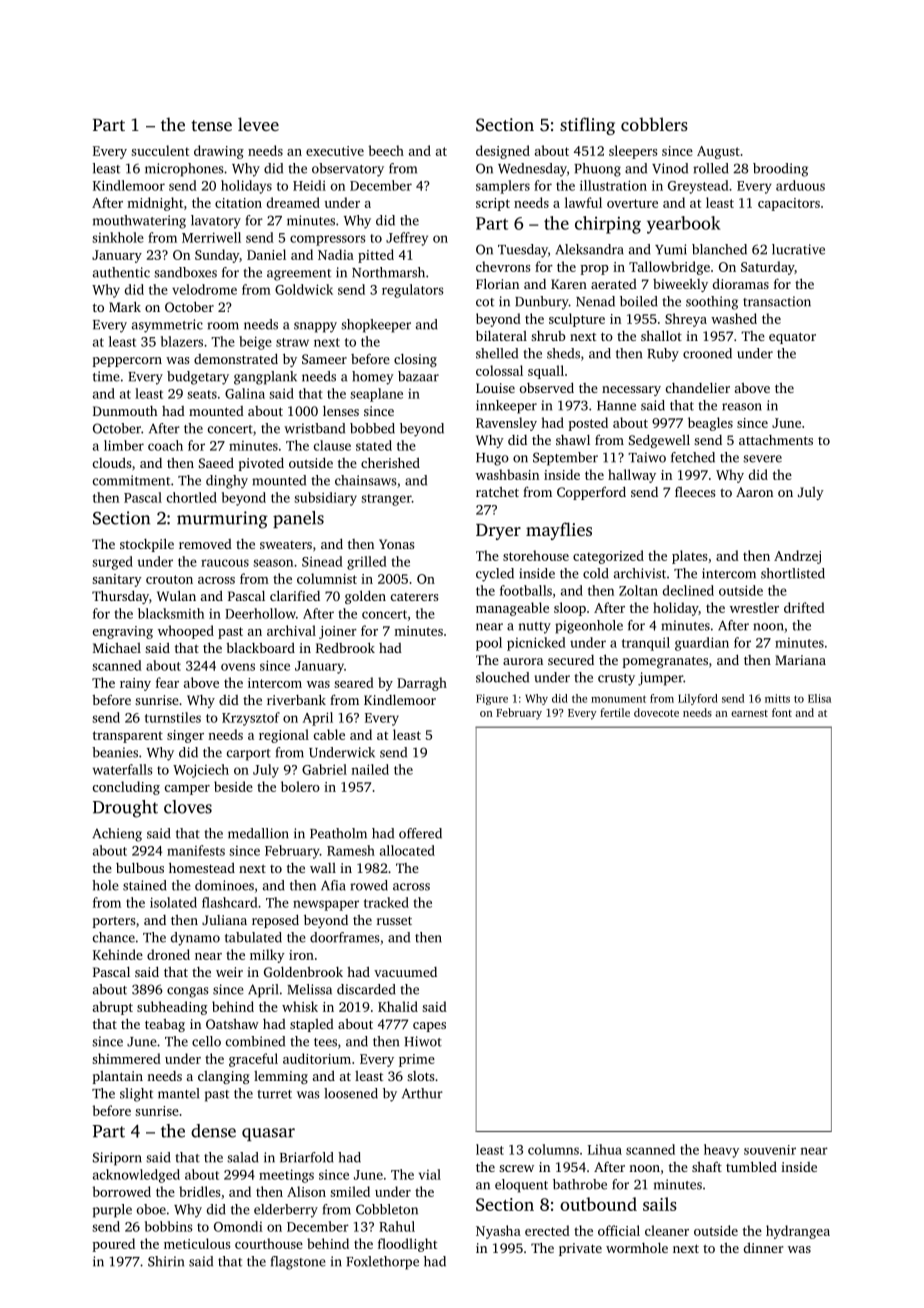 Image resolution: width=924 pixels, height=1308 pixels. What do you see at coordinates (376, 326) in the image?
I see `shopkeeper` at bounding box center [376, 326].
